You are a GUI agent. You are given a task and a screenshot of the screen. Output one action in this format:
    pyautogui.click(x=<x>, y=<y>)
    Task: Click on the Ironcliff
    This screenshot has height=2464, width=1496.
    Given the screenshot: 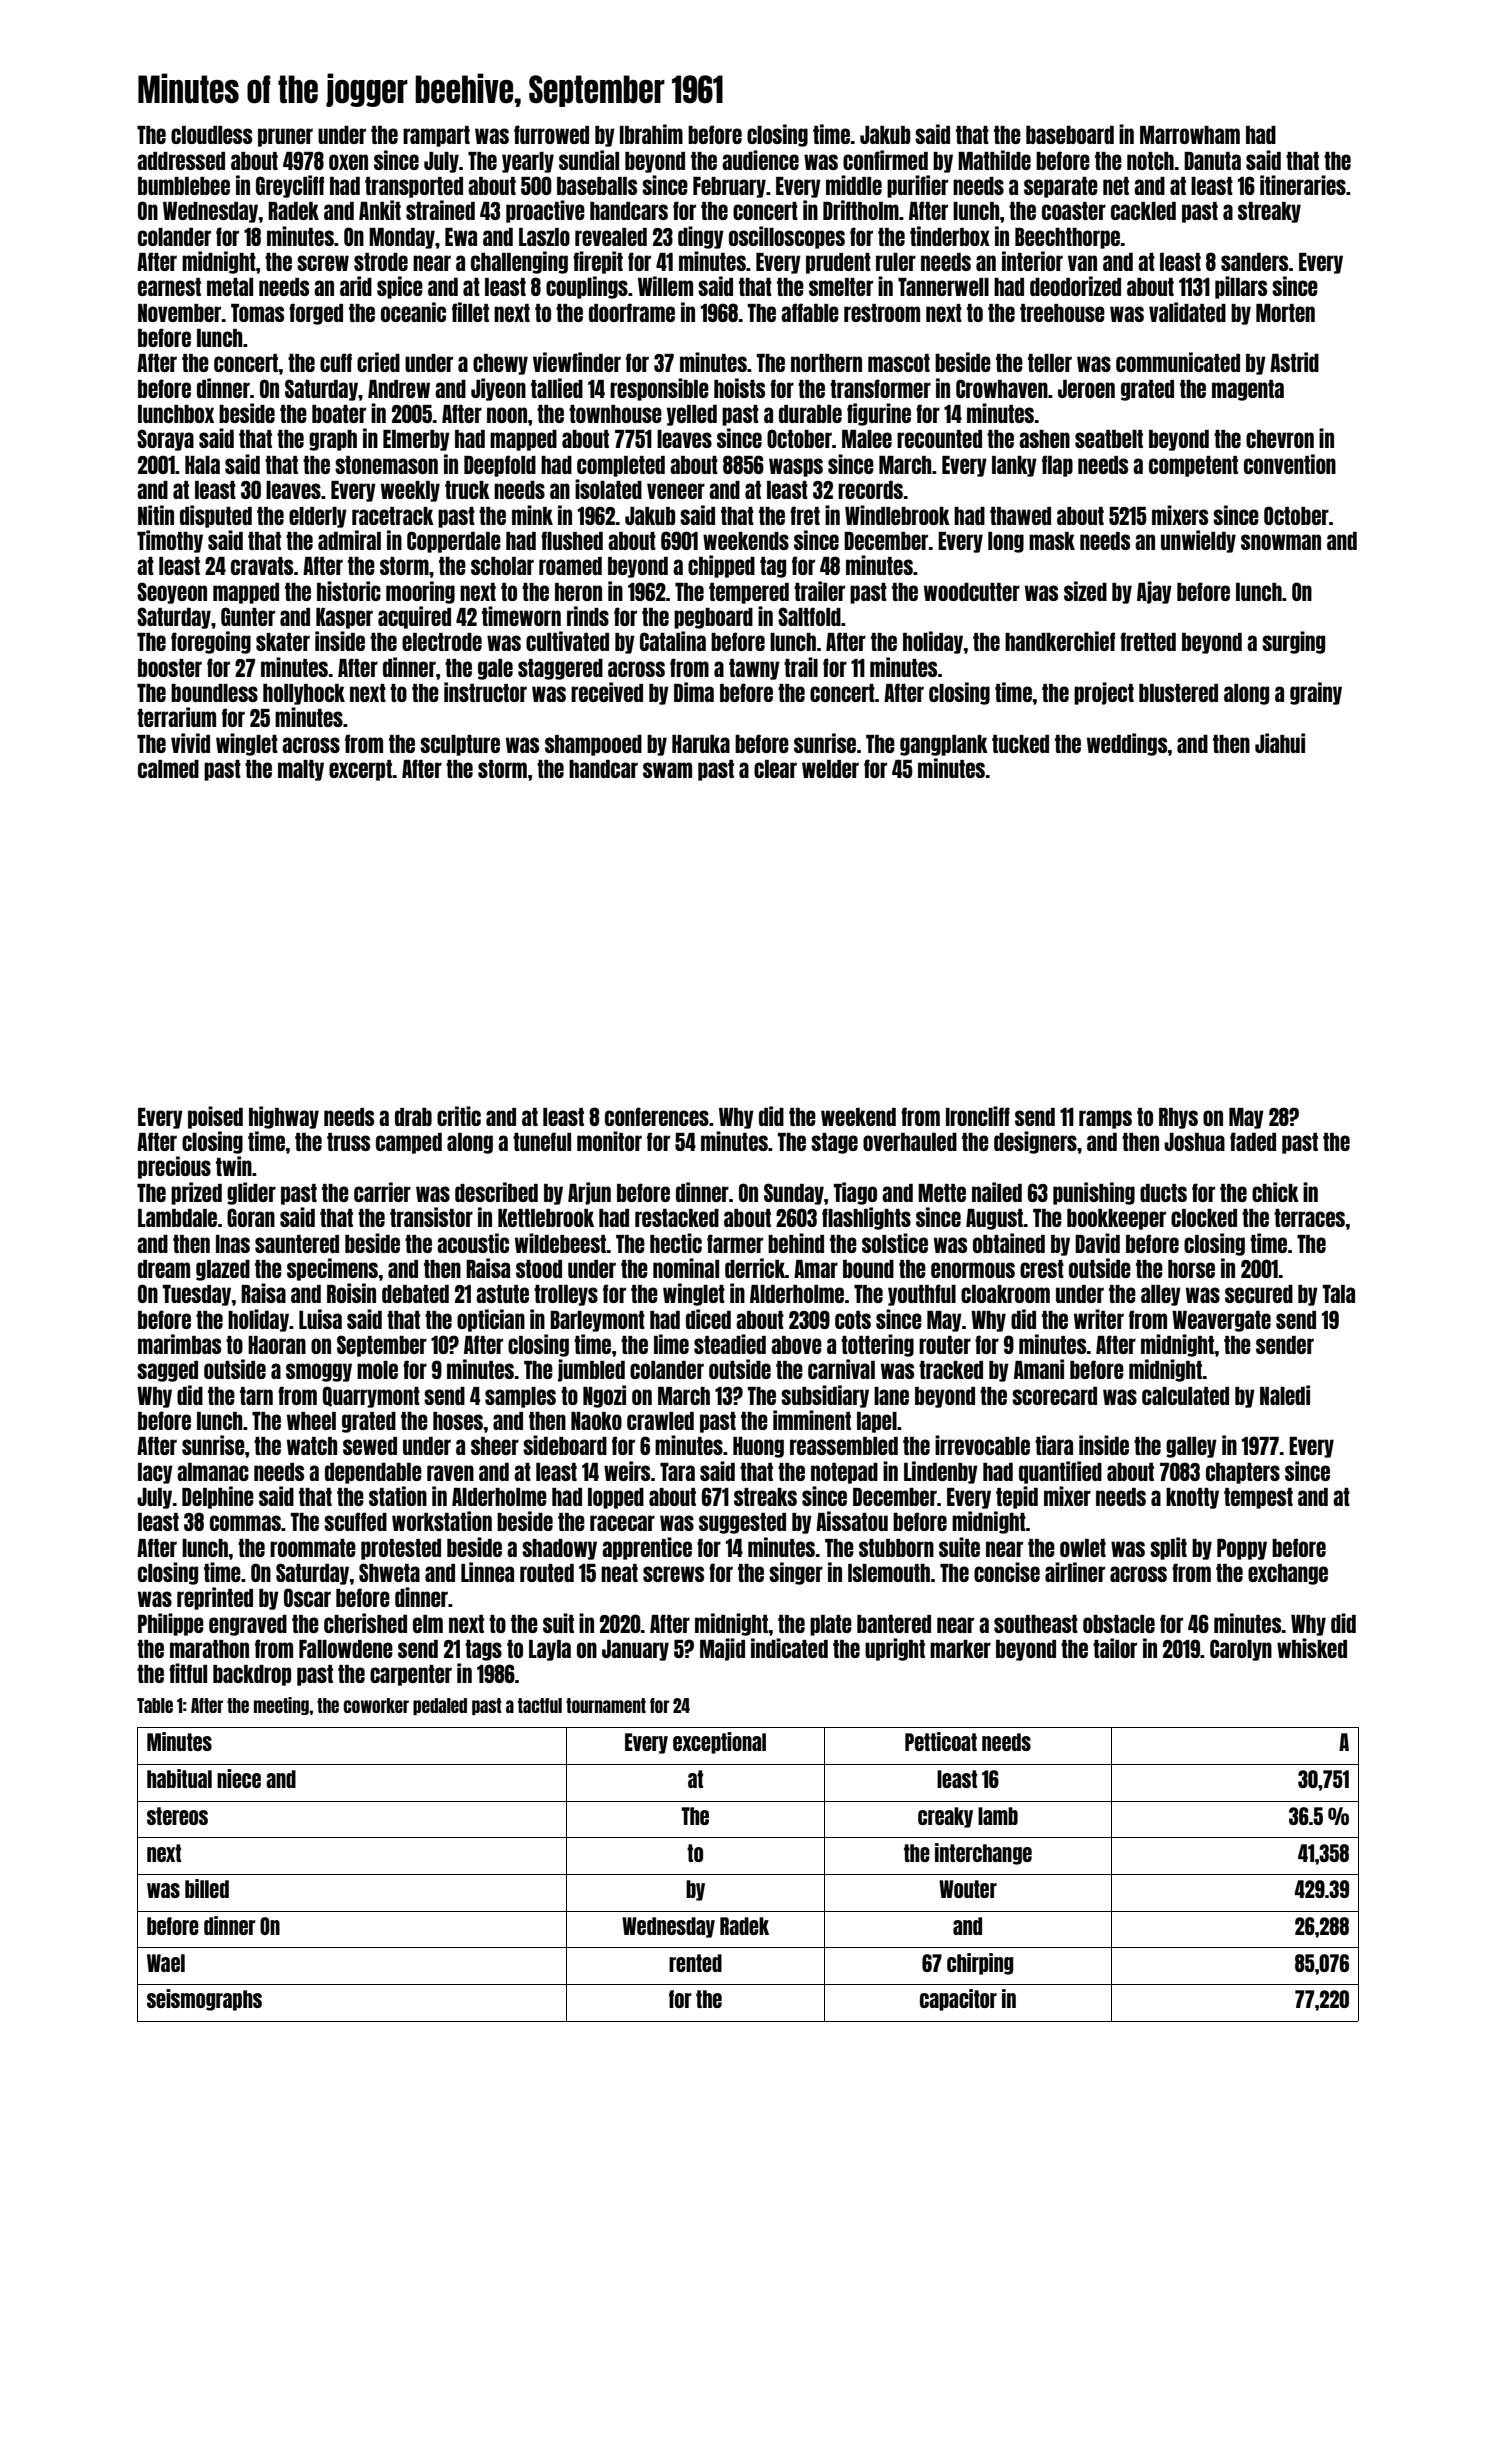 What is the action you would take?
    pyautogui.click(x=978, y=1116)
